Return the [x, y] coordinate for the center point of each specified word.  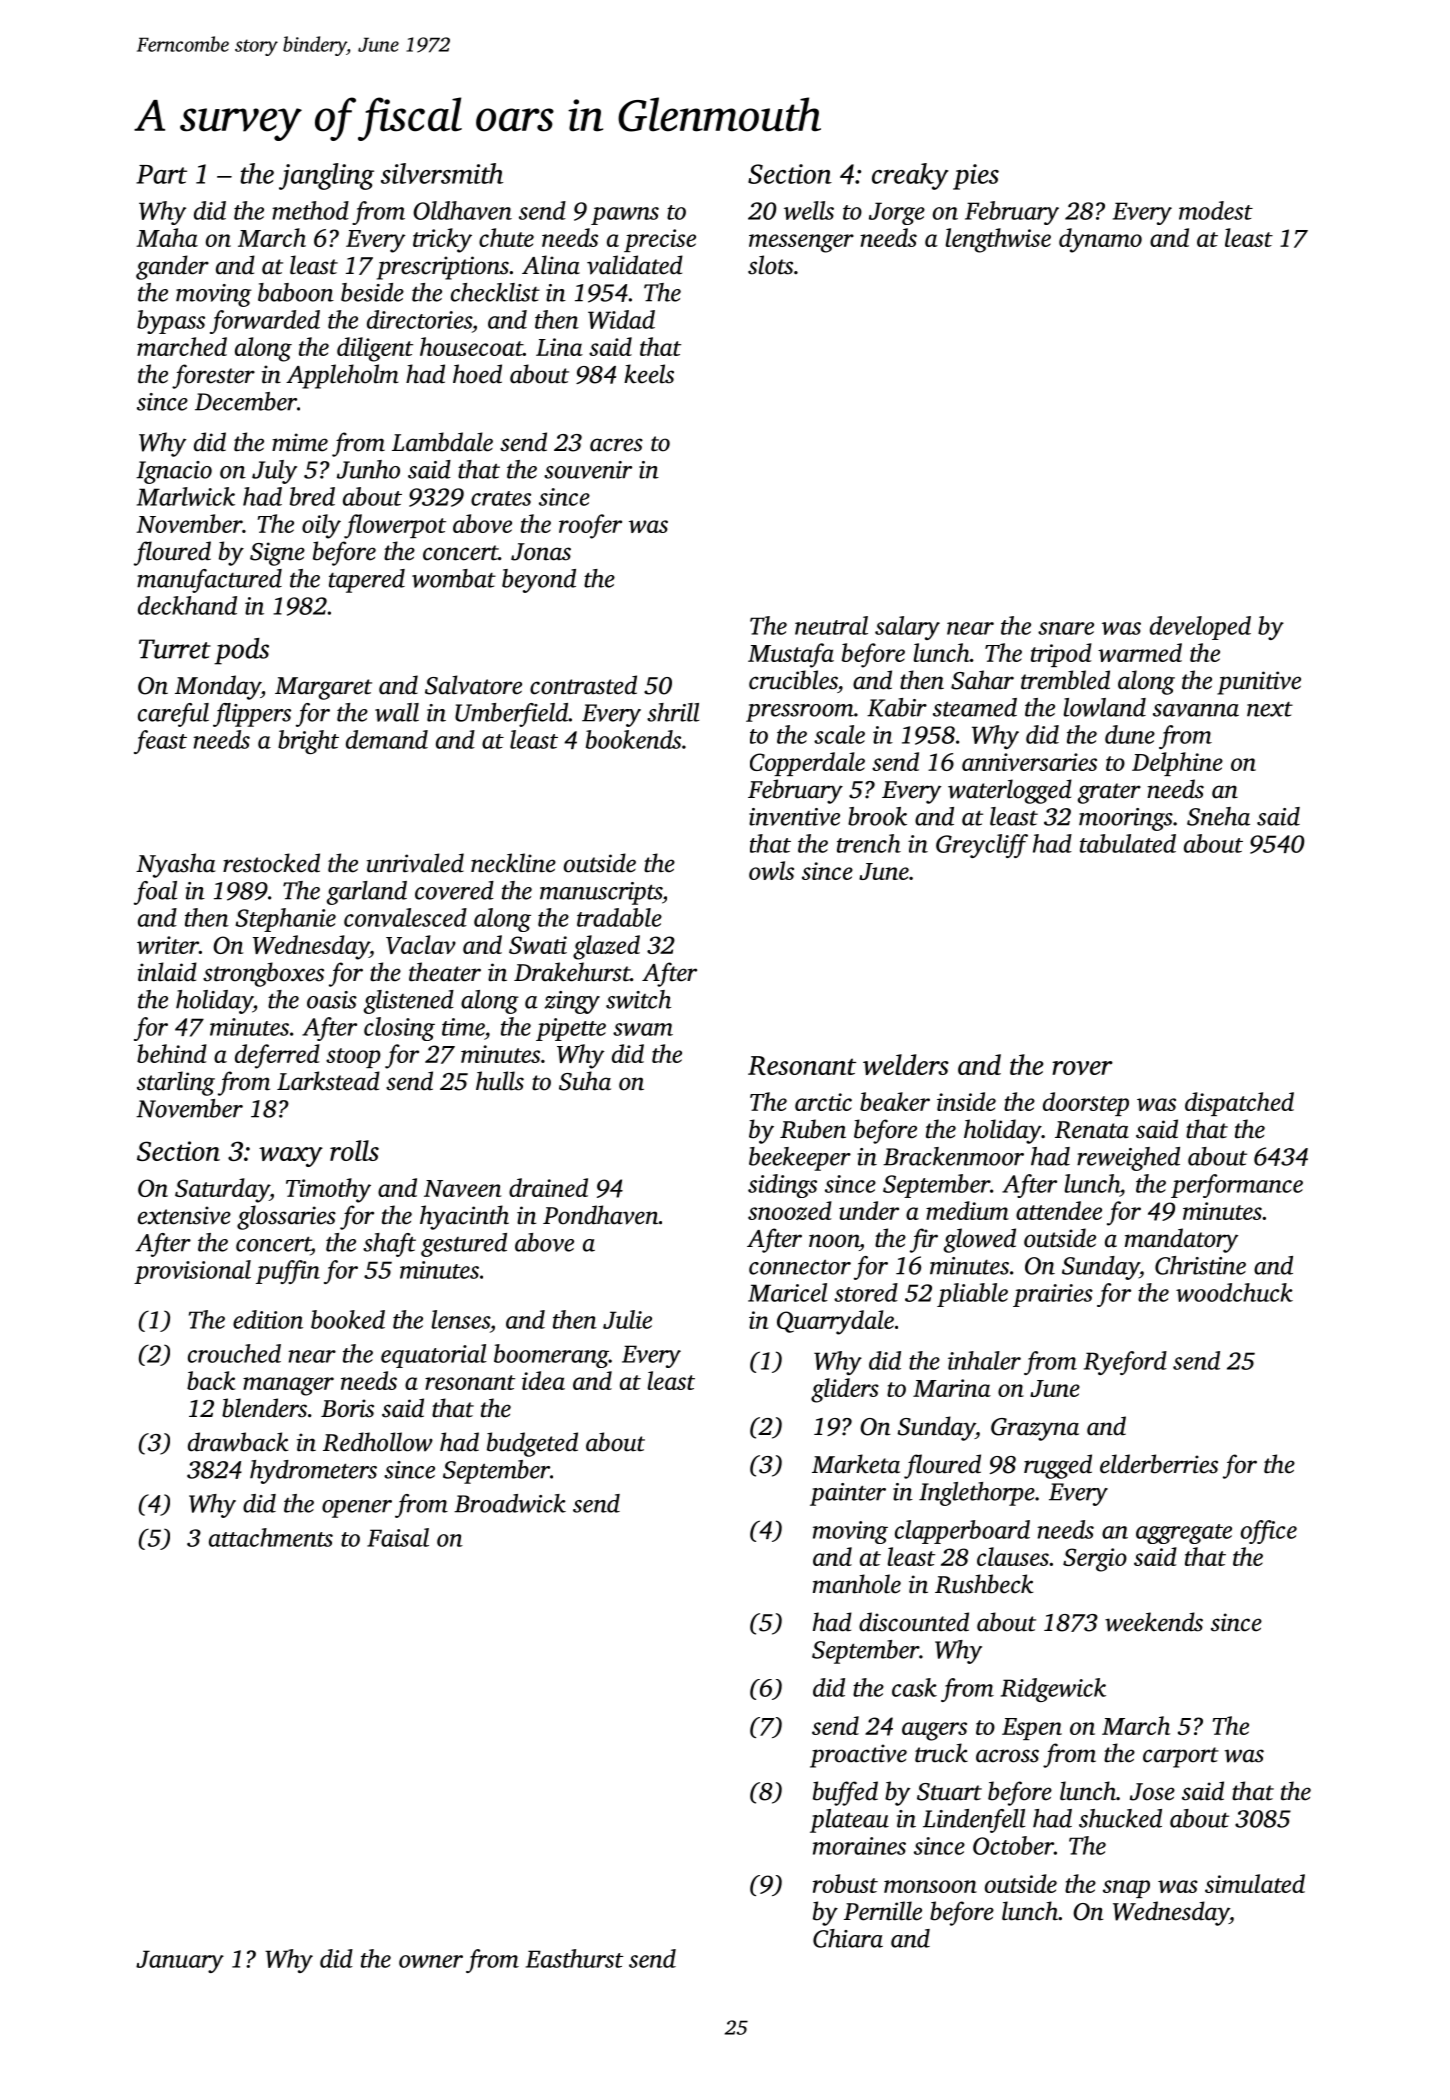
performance [1237, 1186]
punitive [1259, 683]
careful [173, 715]
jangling [326, 176]
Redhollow [378, 1442]
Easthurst [574, 1958]
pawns [625, 216]
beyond [539, 581]
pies [976, 177]
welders [906, 1064]
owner [431, 1961]
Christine [1200, 1265]
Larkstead [328, 1081]
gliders [845, 1390]
